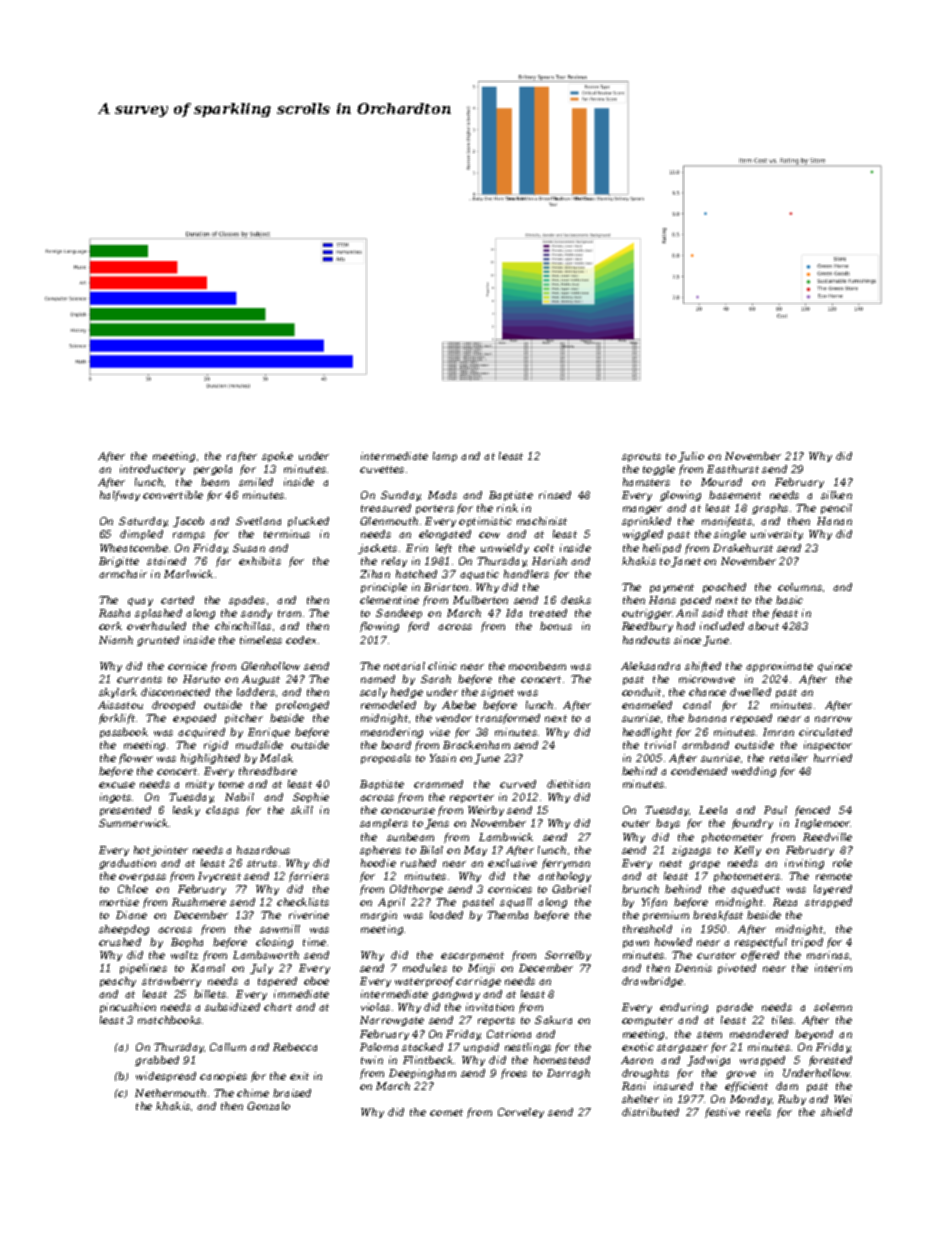 The image size is (952, 1233). What do you see at coordinates (114, 613) in the screenshot?
I see `Rasha` at bounding box center [114, 613].
